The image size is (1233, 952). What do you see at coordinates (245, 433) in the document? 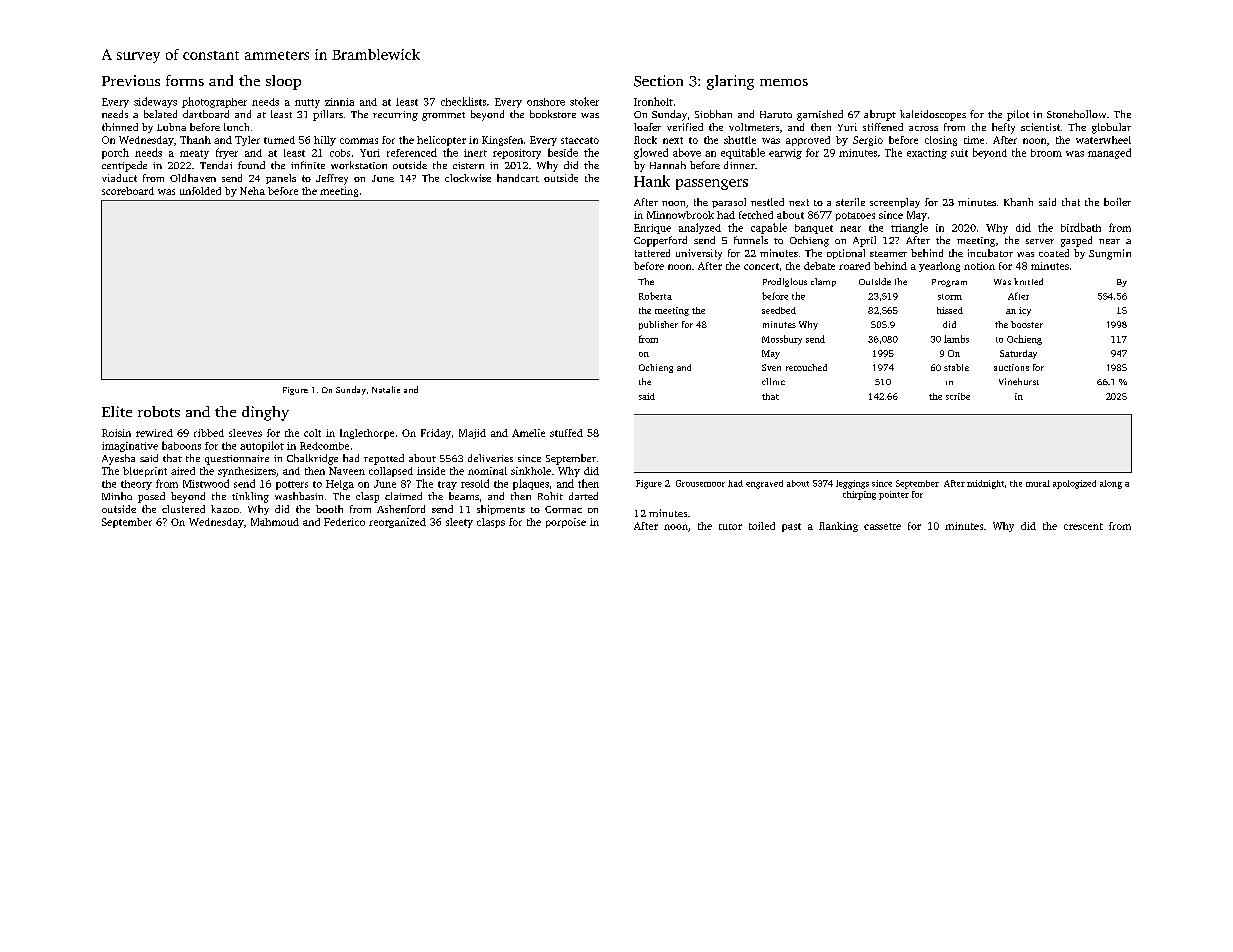
I see `sleeves` at bounding box center [245, 433].
